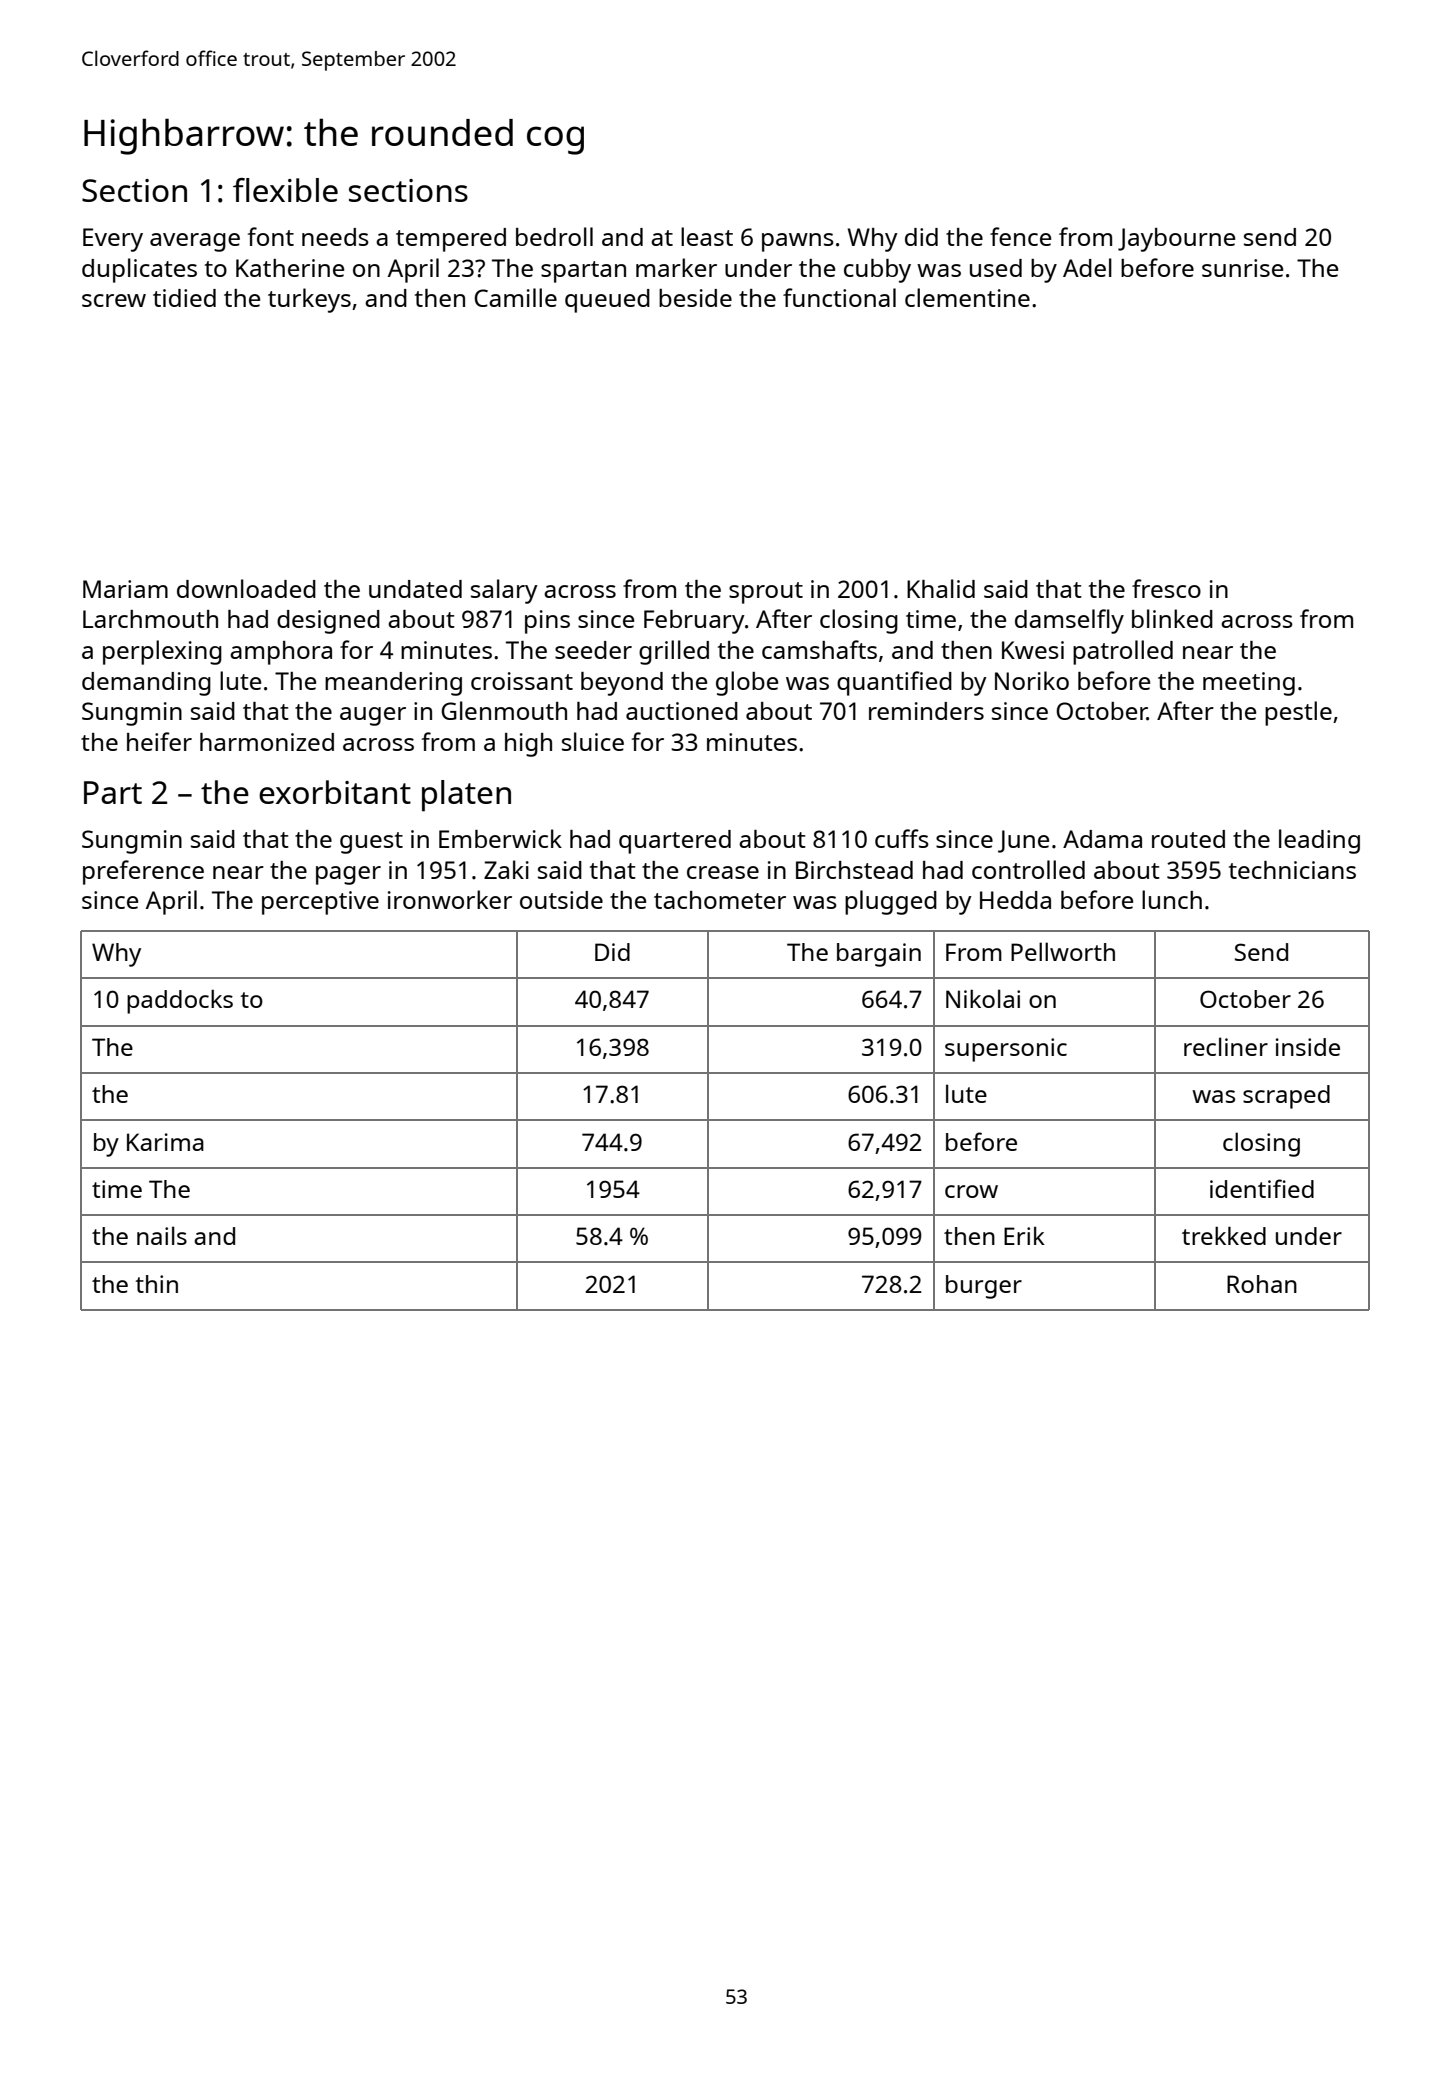  I want to click on recliner, so click(1226, 1046).
